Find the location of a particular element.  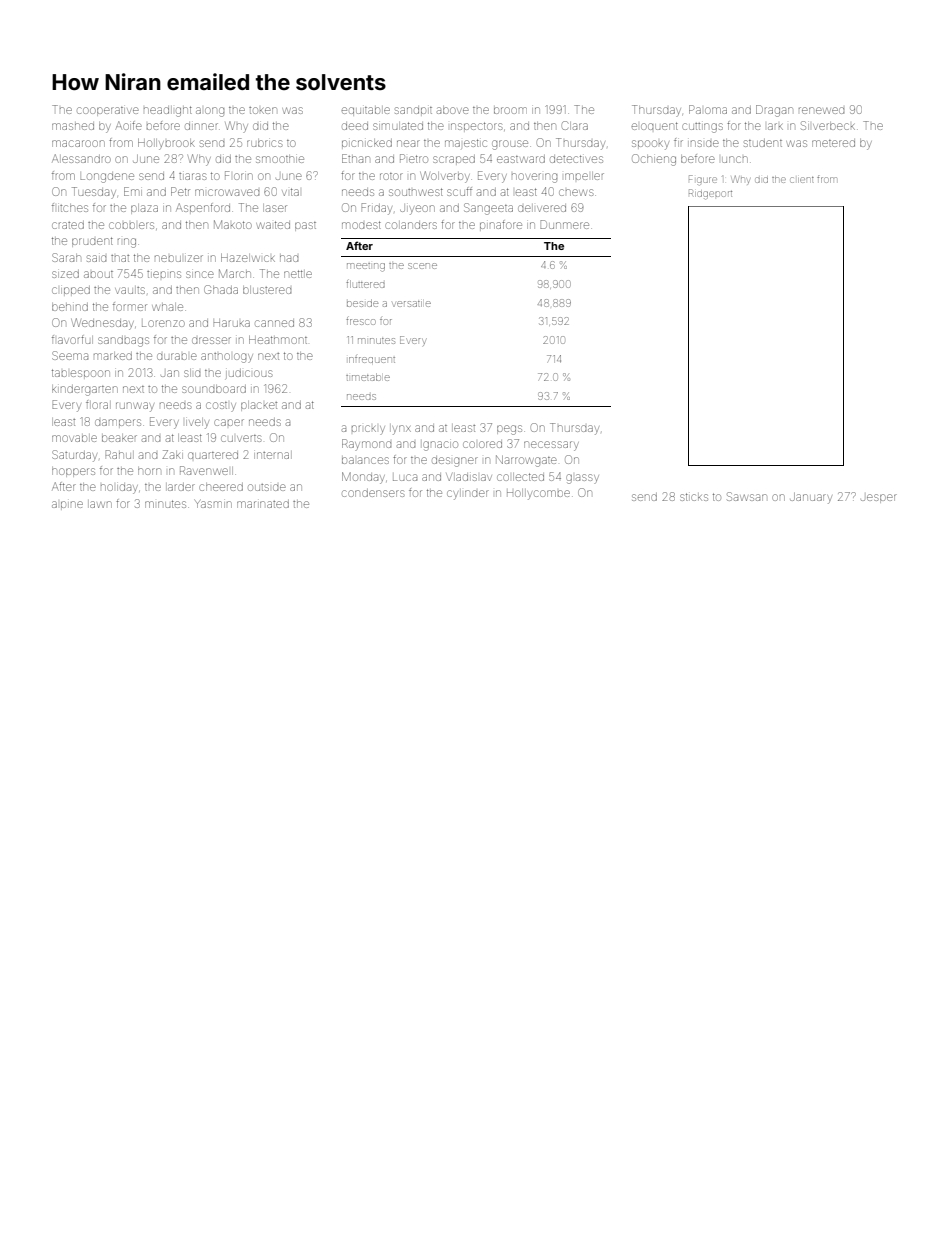

holiday is located at coordinates (119, 489).
